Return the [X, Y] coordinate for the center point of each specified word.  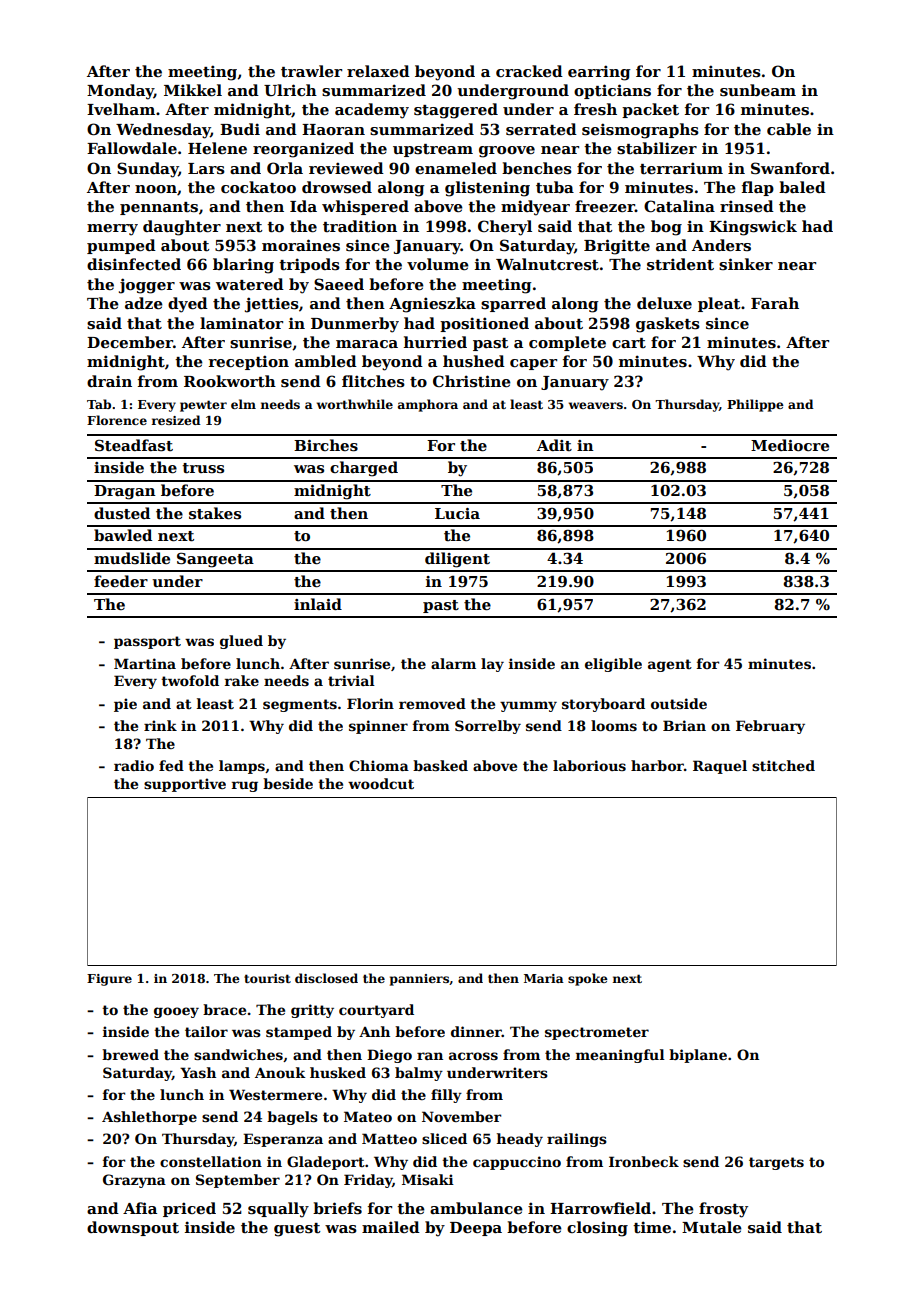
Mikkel [193, 90]
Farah [775, 303]
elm [243, 404]
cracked [529, 71]
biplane [698, 1056]
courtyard [376, 1011]
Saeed [339, 284]
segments [300, 705]
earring [599, 73]
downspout [133, 1228]
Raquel [720, 767]
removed [432, 703]
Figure [109, 980]
